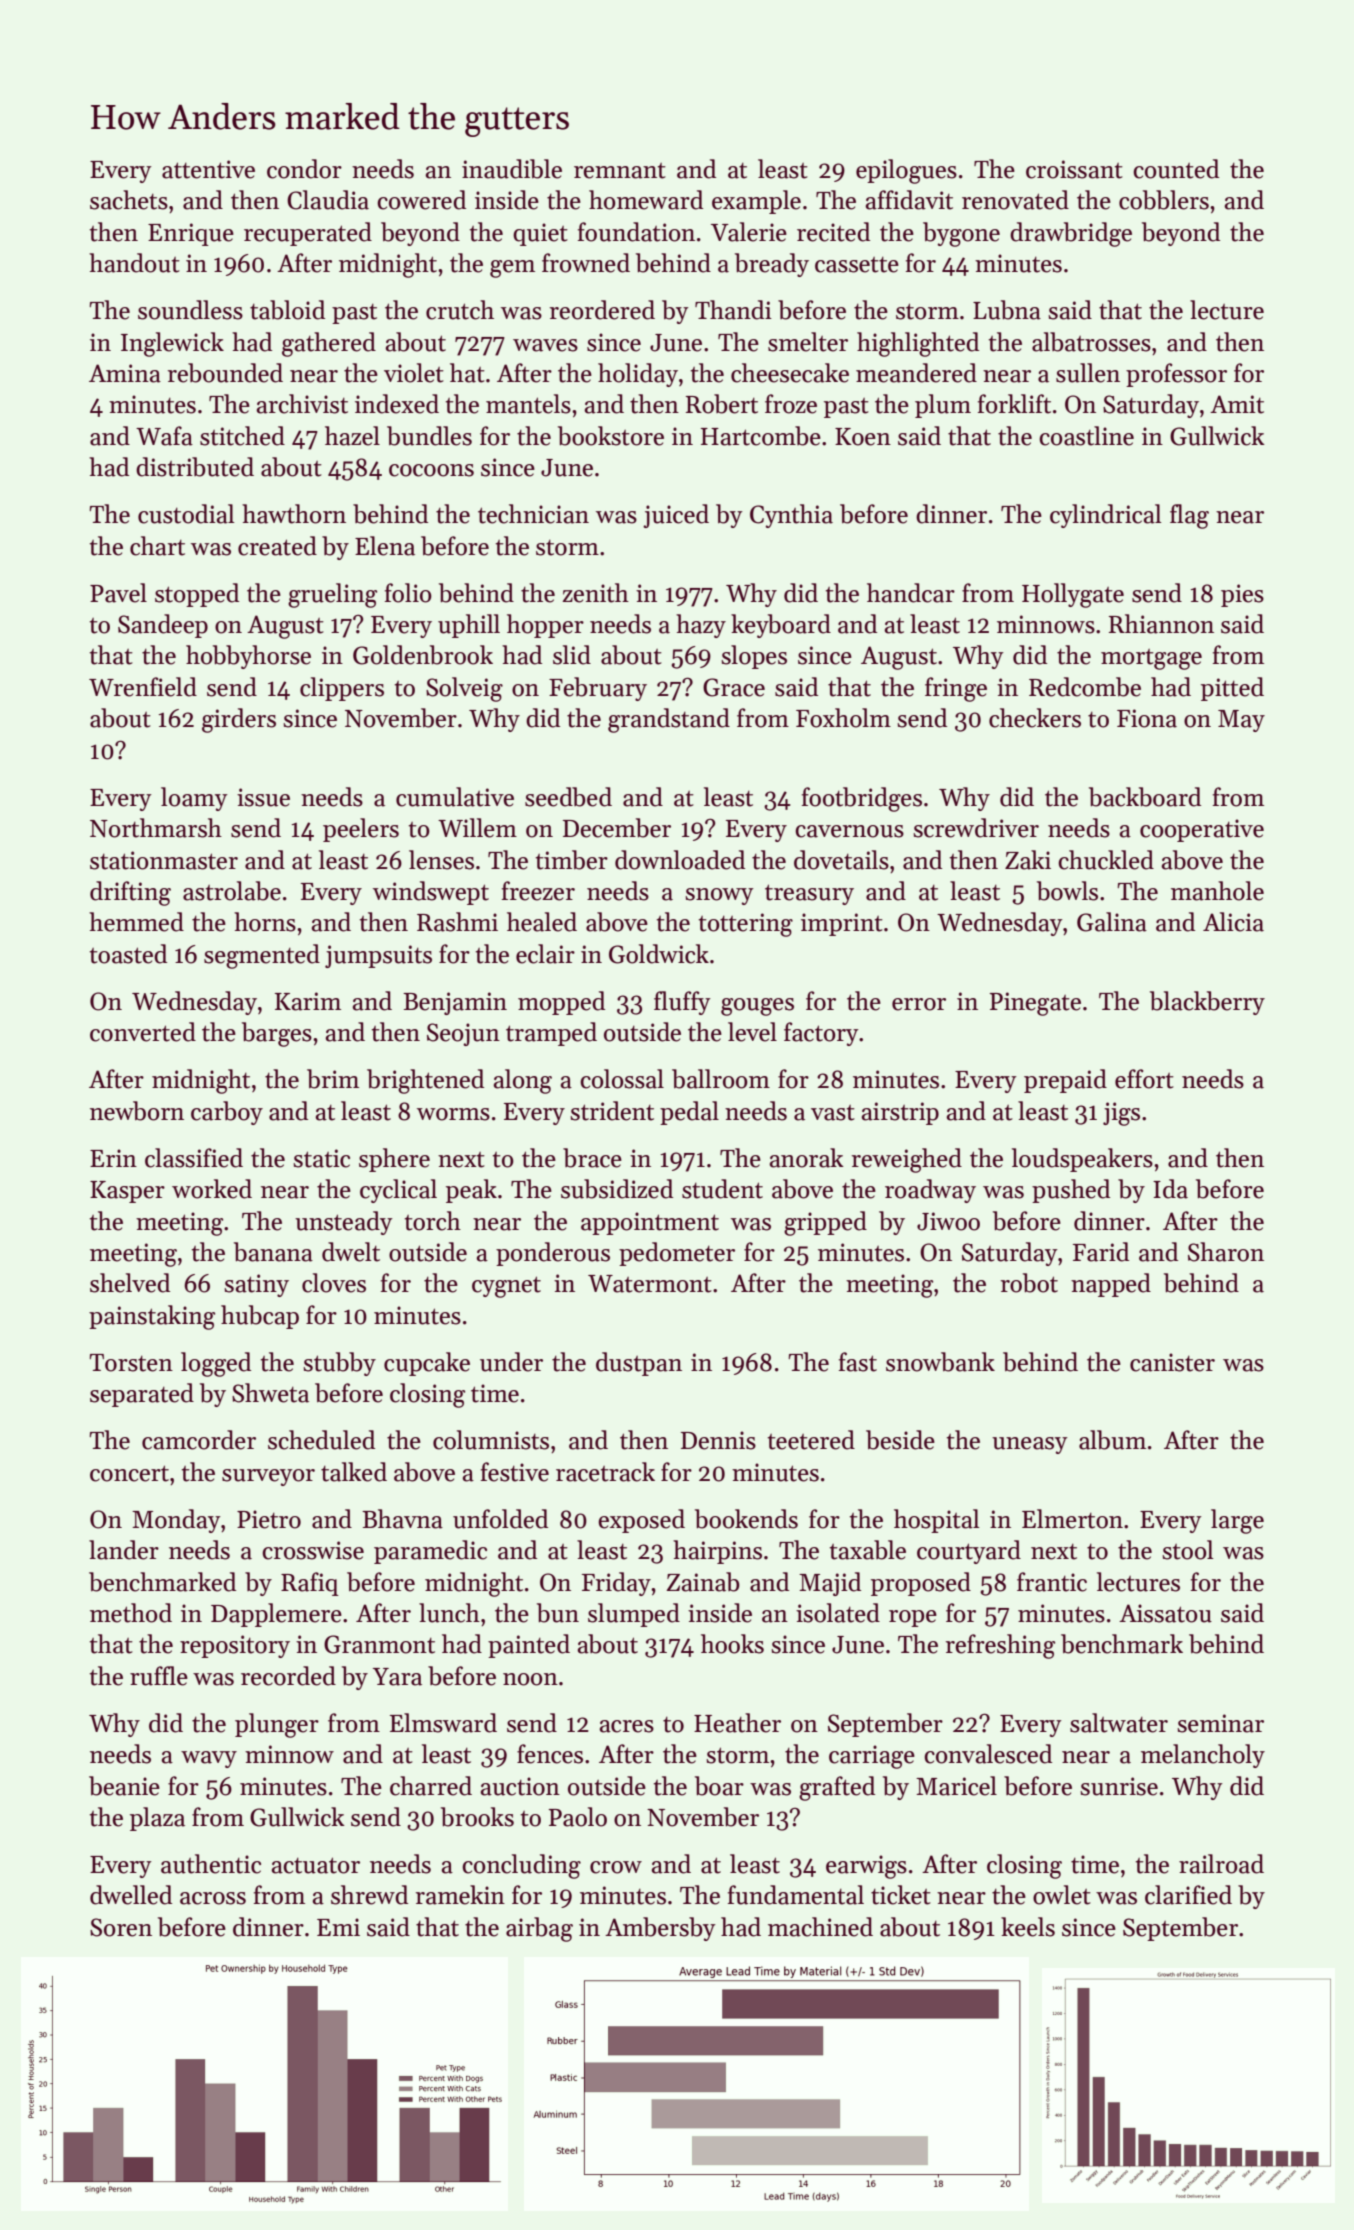  I want to click on Shweta, so click(270, 1393).
